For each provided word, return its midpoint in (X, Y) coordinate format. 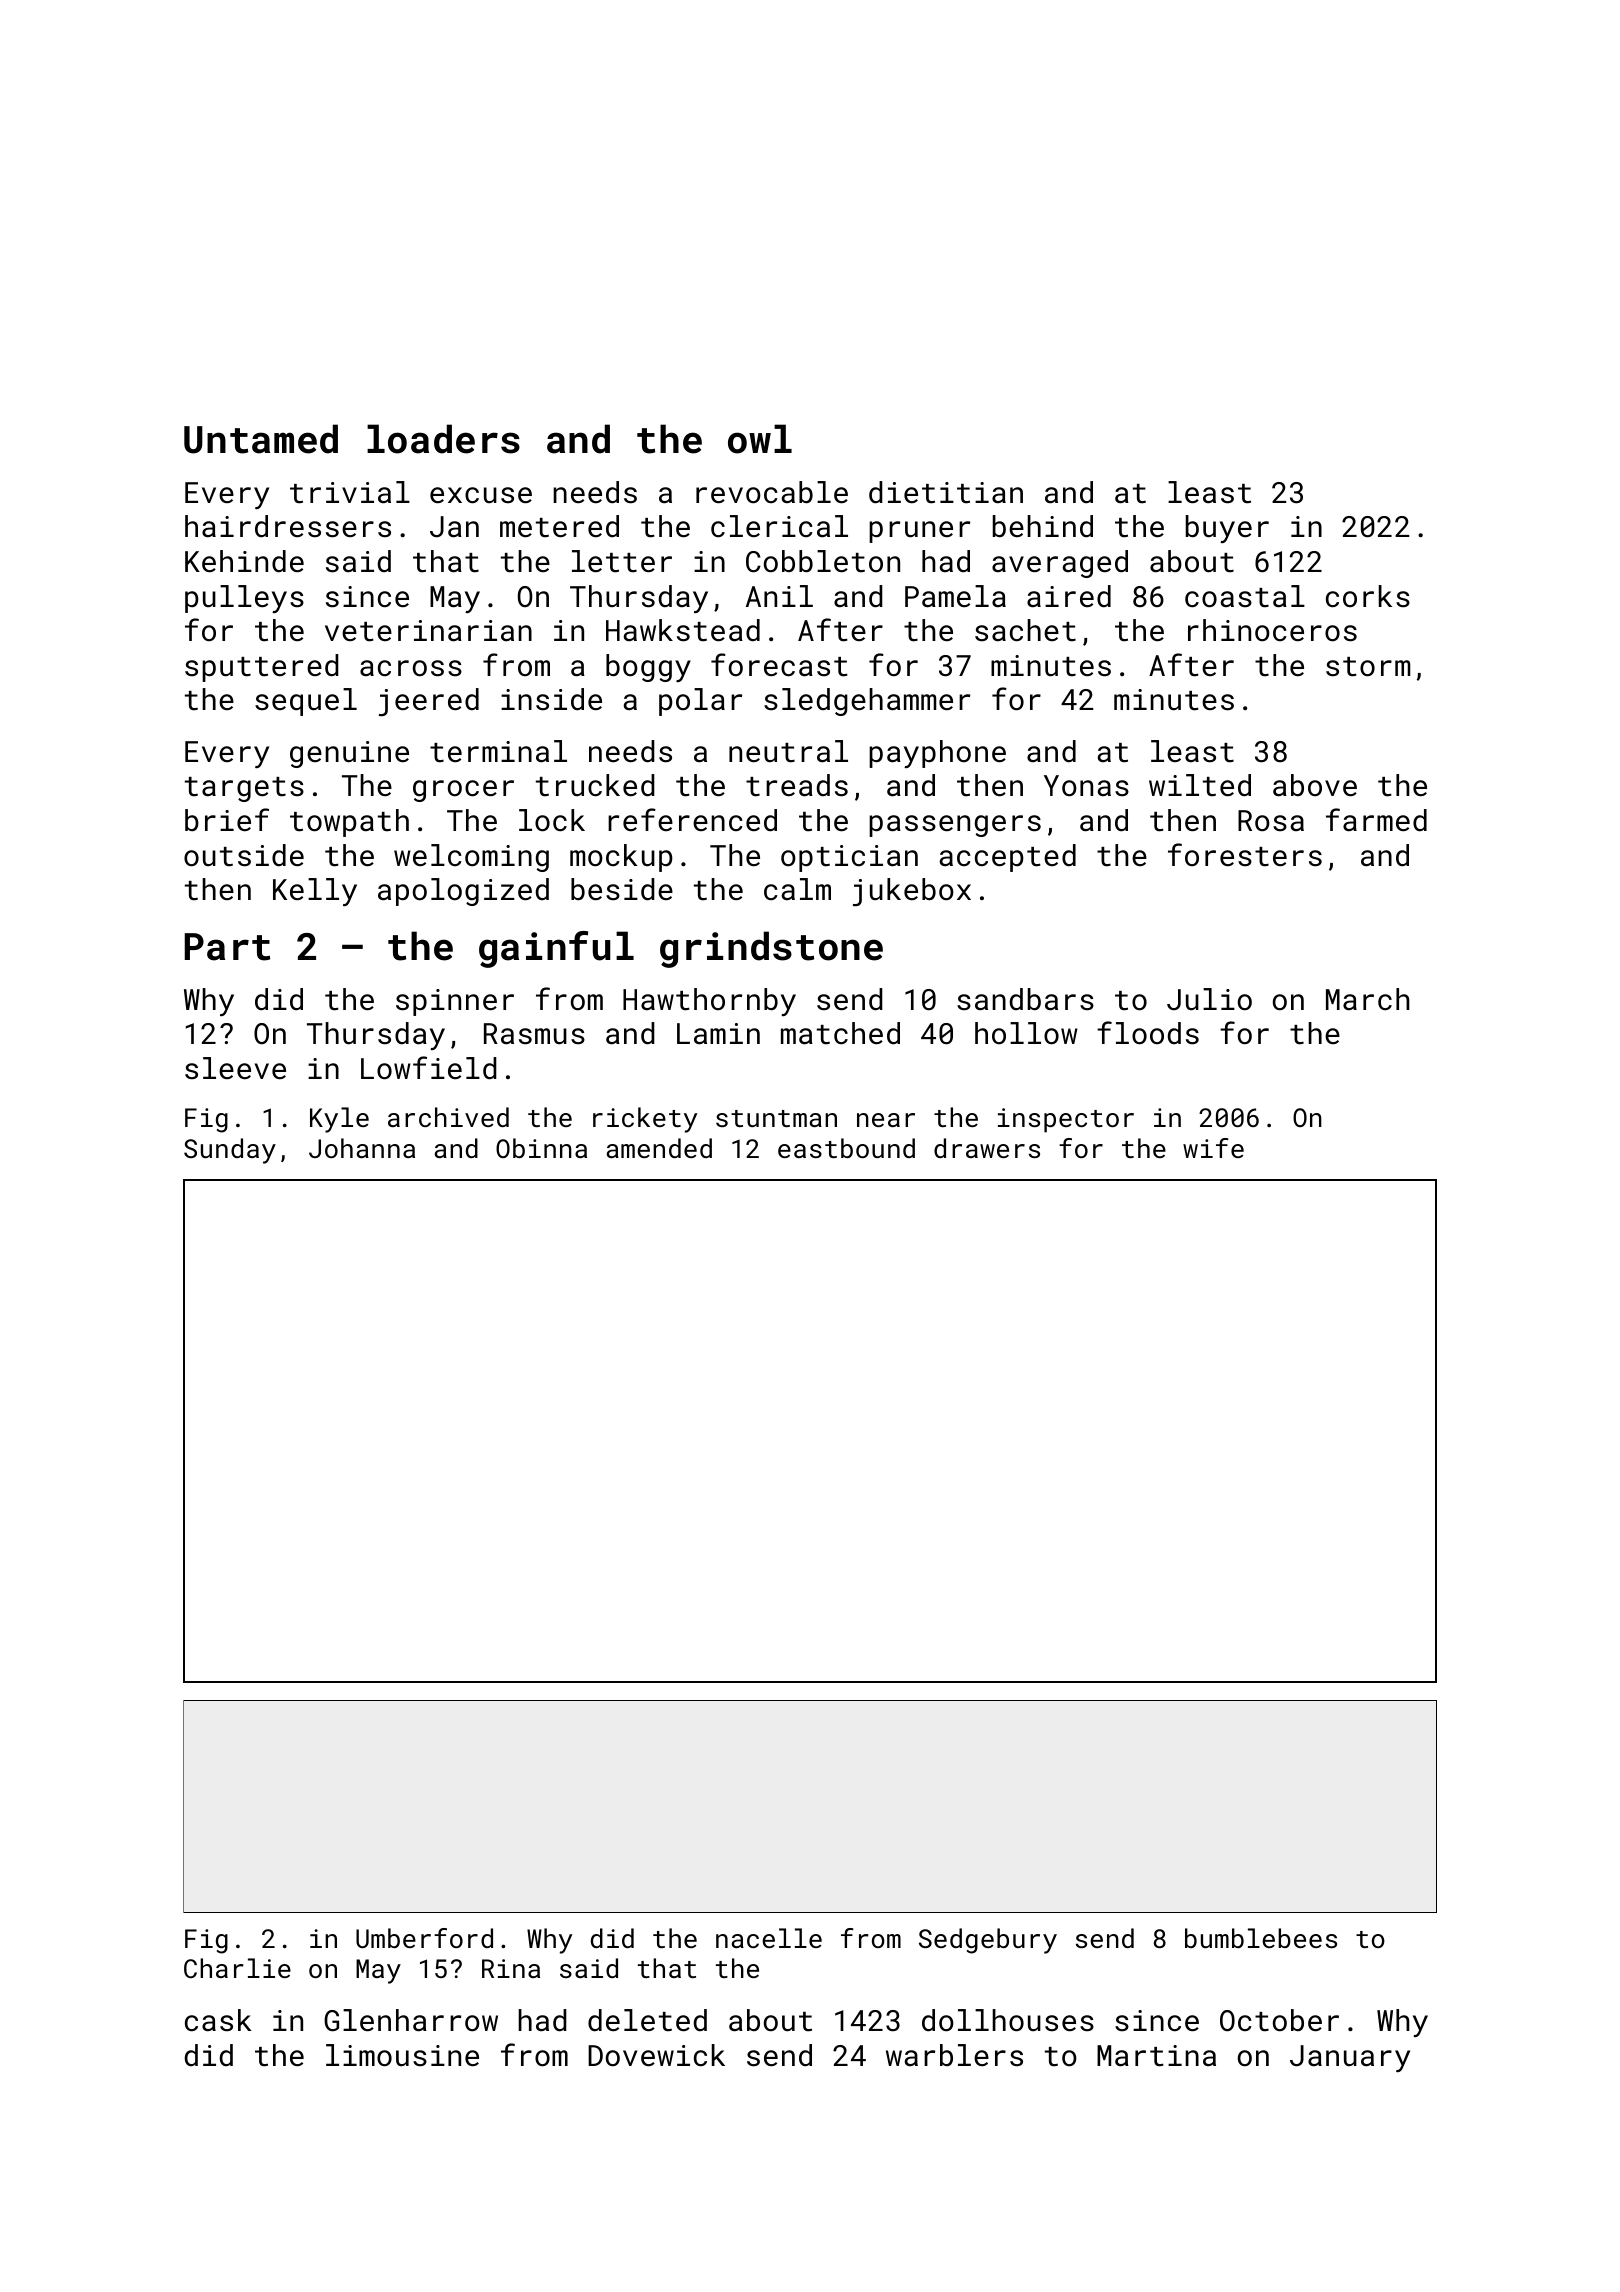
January (1350, 2058)
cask (218, 2020)
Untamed (261, 439)
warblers (954, 2055)
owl (760, 439)
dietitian (946, 492)
